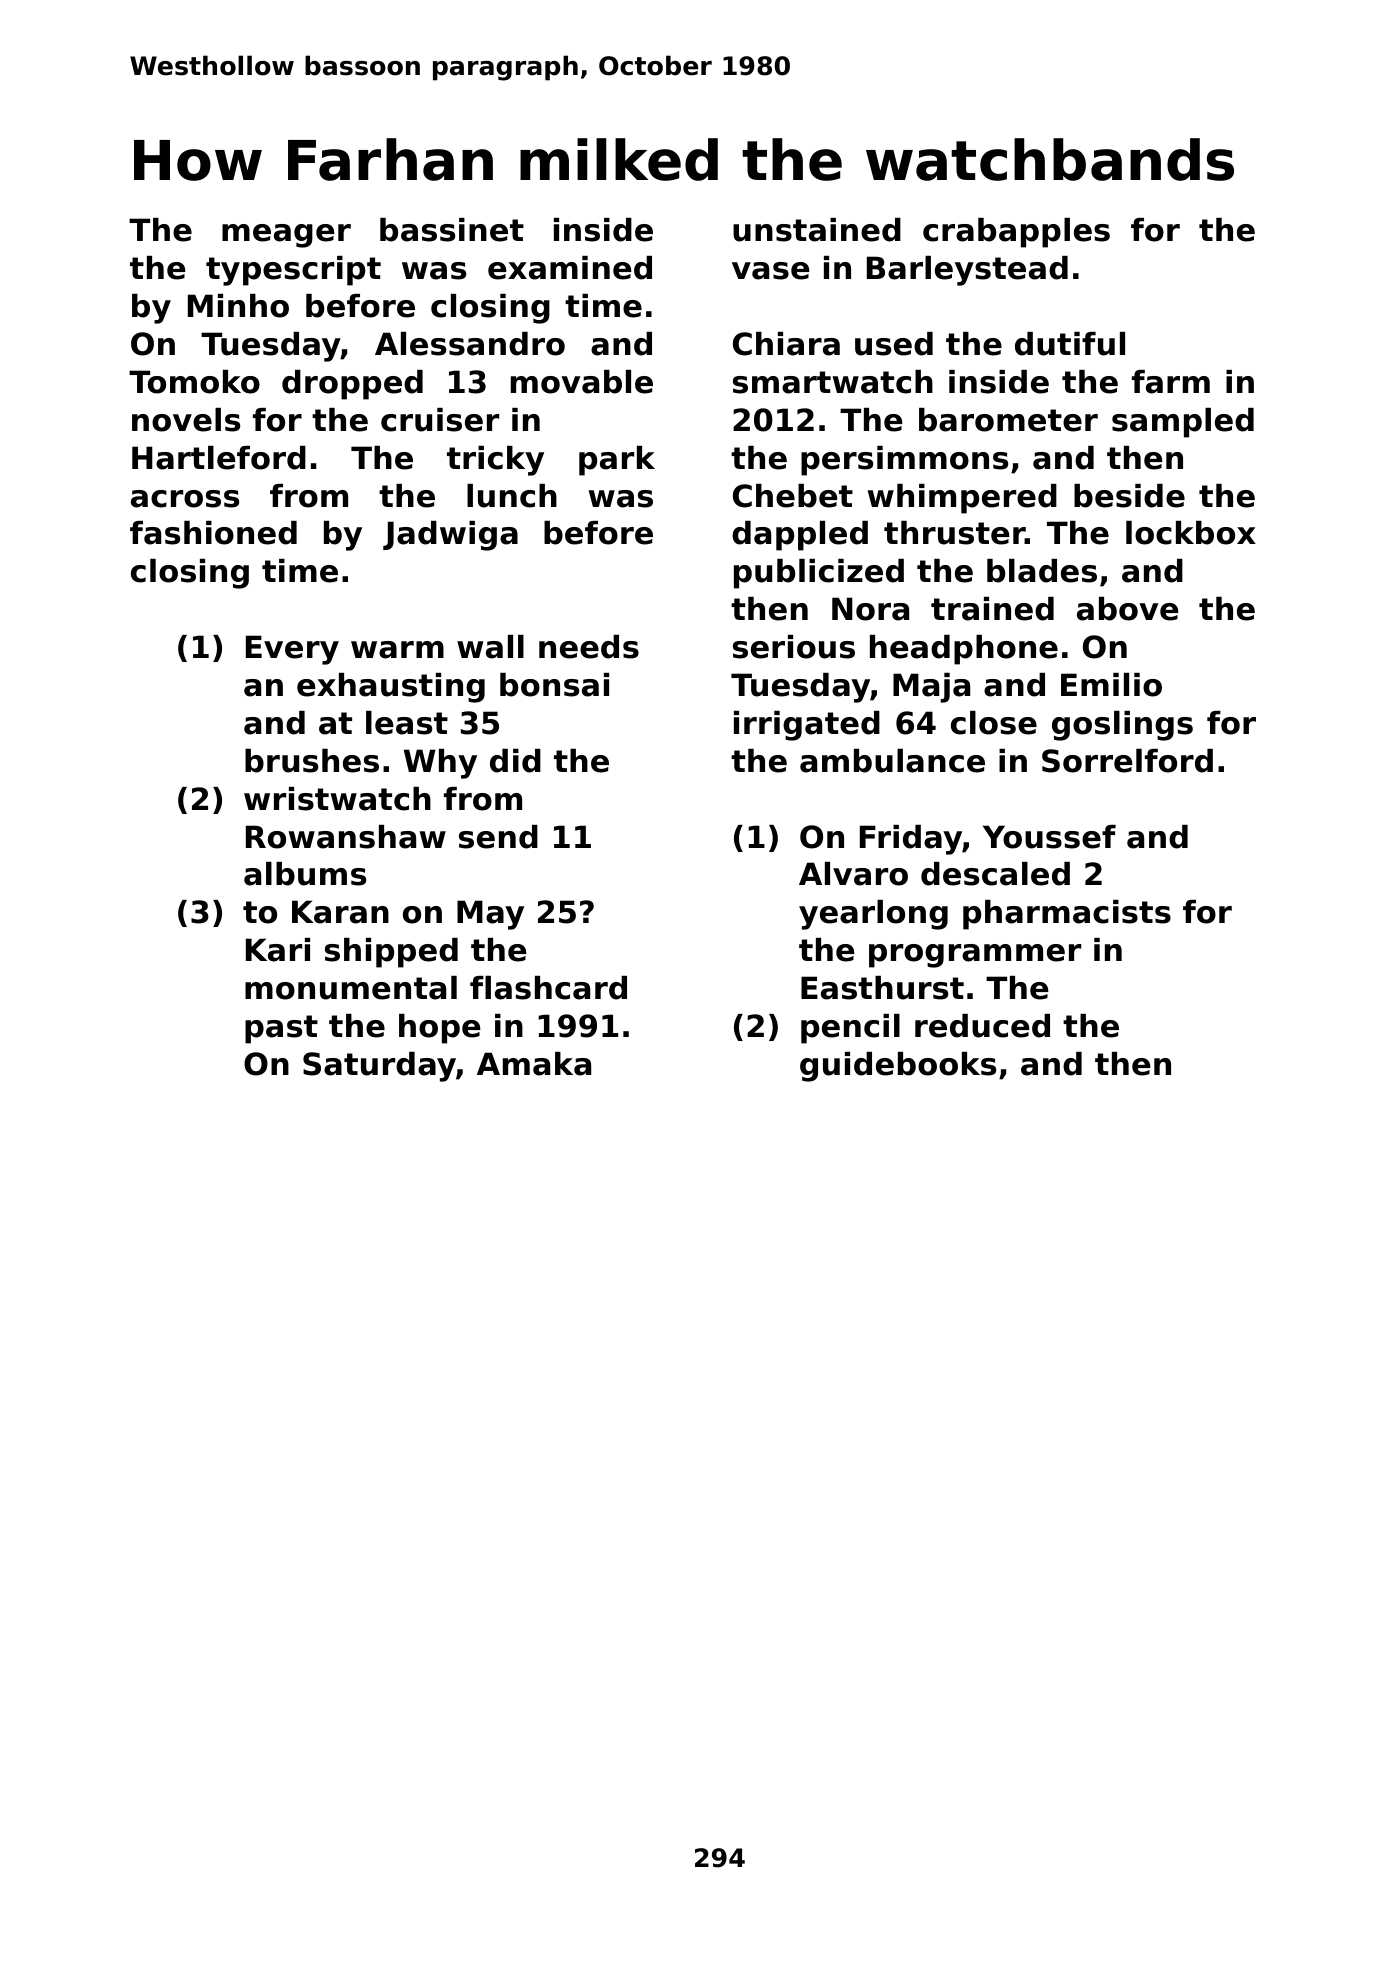  What do you see at coordinates (807, 726) in the screenshot?
I see `irrigated` at bounding box center [807, 726].
